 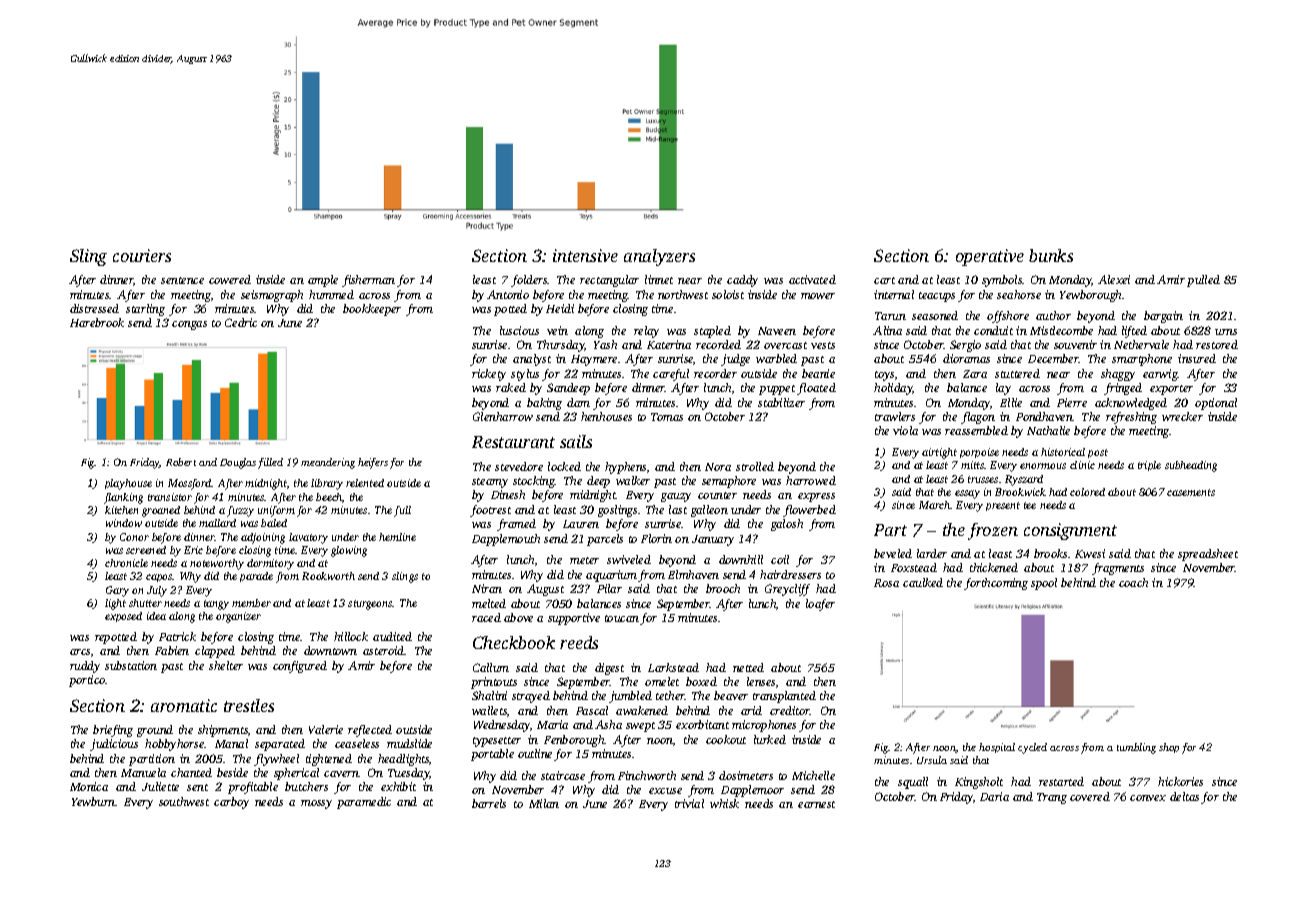 I want to click on trivial, so click(x=689, y=803).
